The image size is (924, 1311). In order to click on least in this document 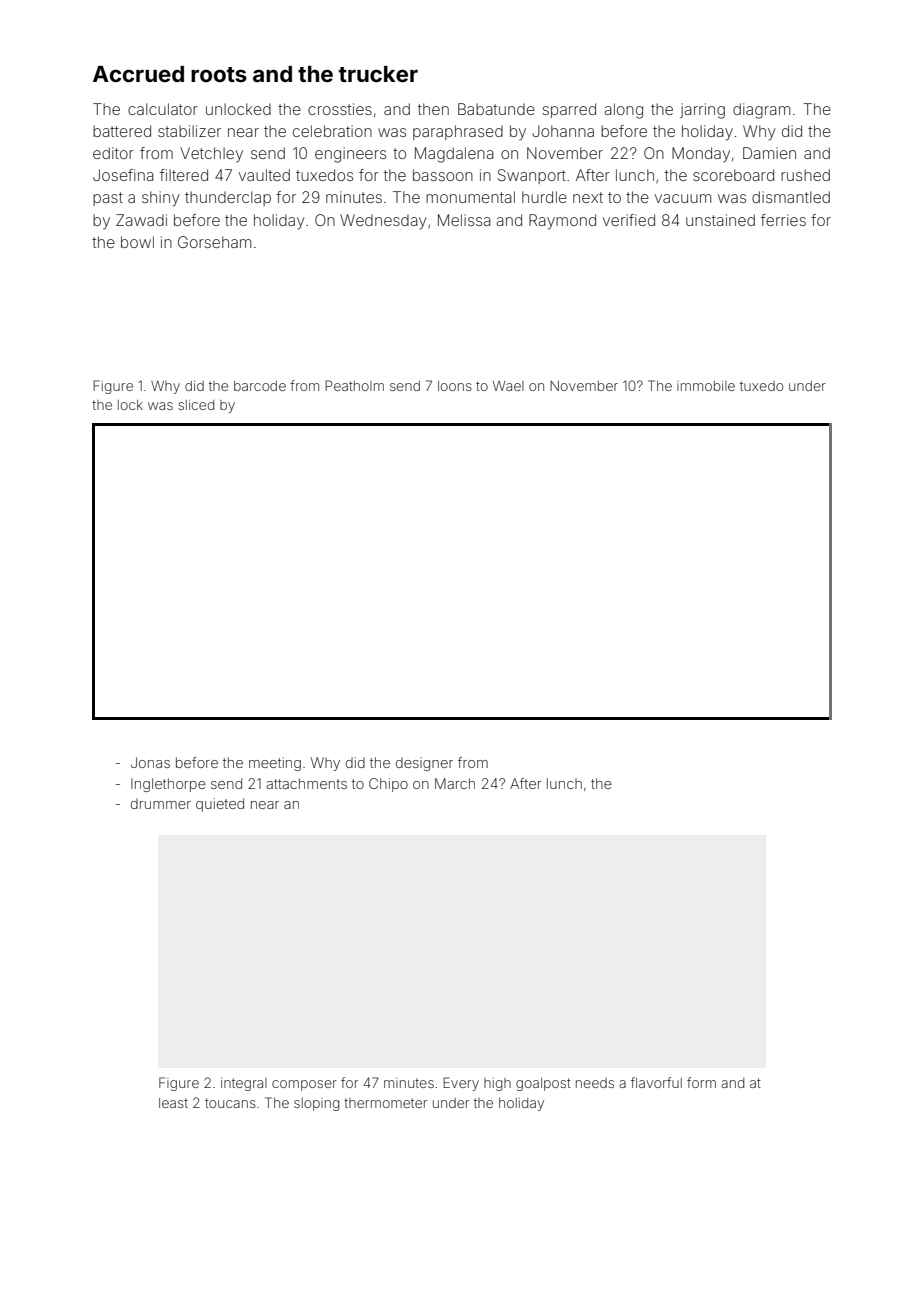, I will do `click(173, 1103)`.
